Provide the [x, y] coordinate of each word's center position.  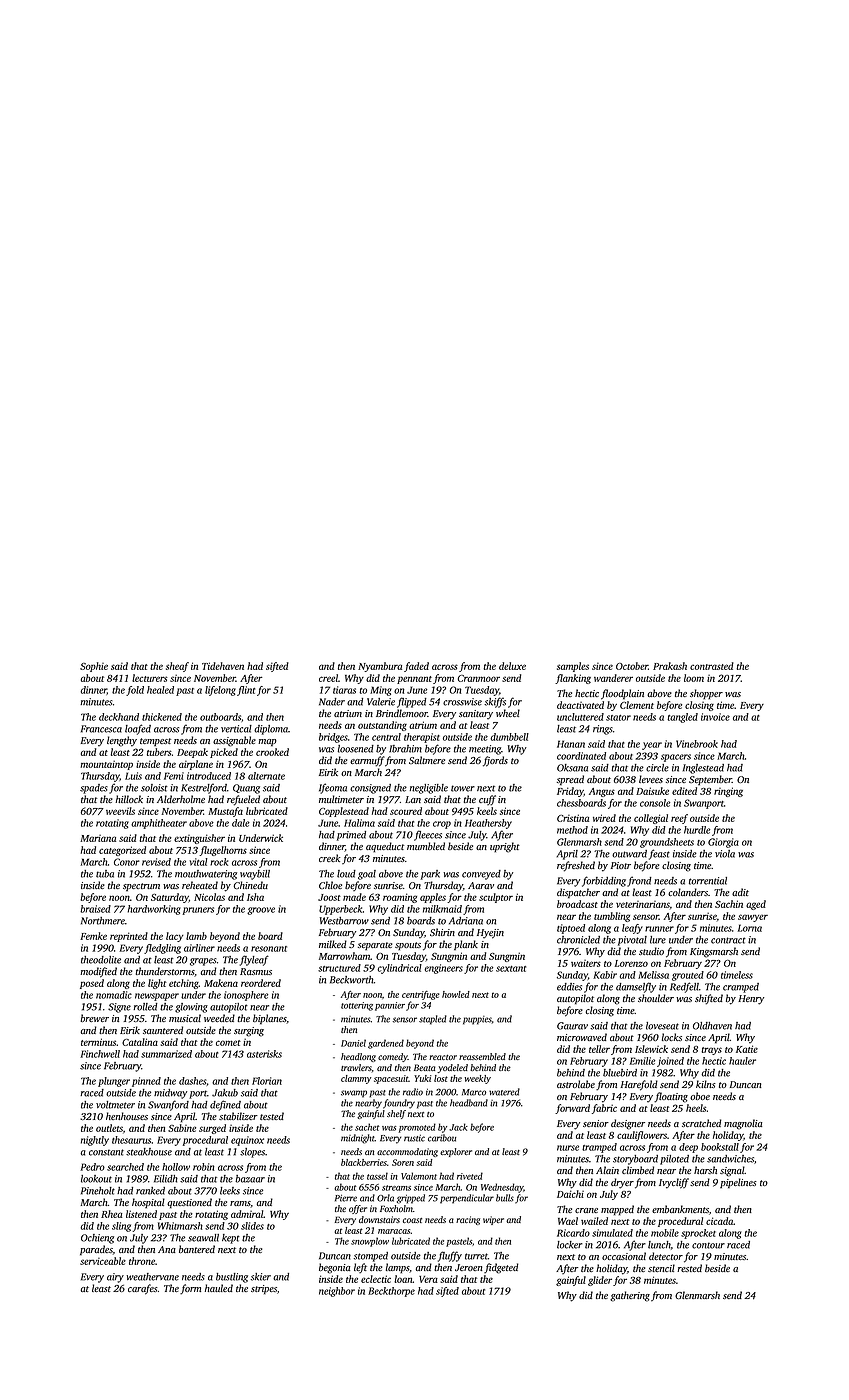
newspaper [157, 997]
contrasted [712, 666]
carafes [143, 1289]
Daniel [353, 1043]
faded [416, 667]
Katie [747, 1049]
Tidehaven [223, 666]
